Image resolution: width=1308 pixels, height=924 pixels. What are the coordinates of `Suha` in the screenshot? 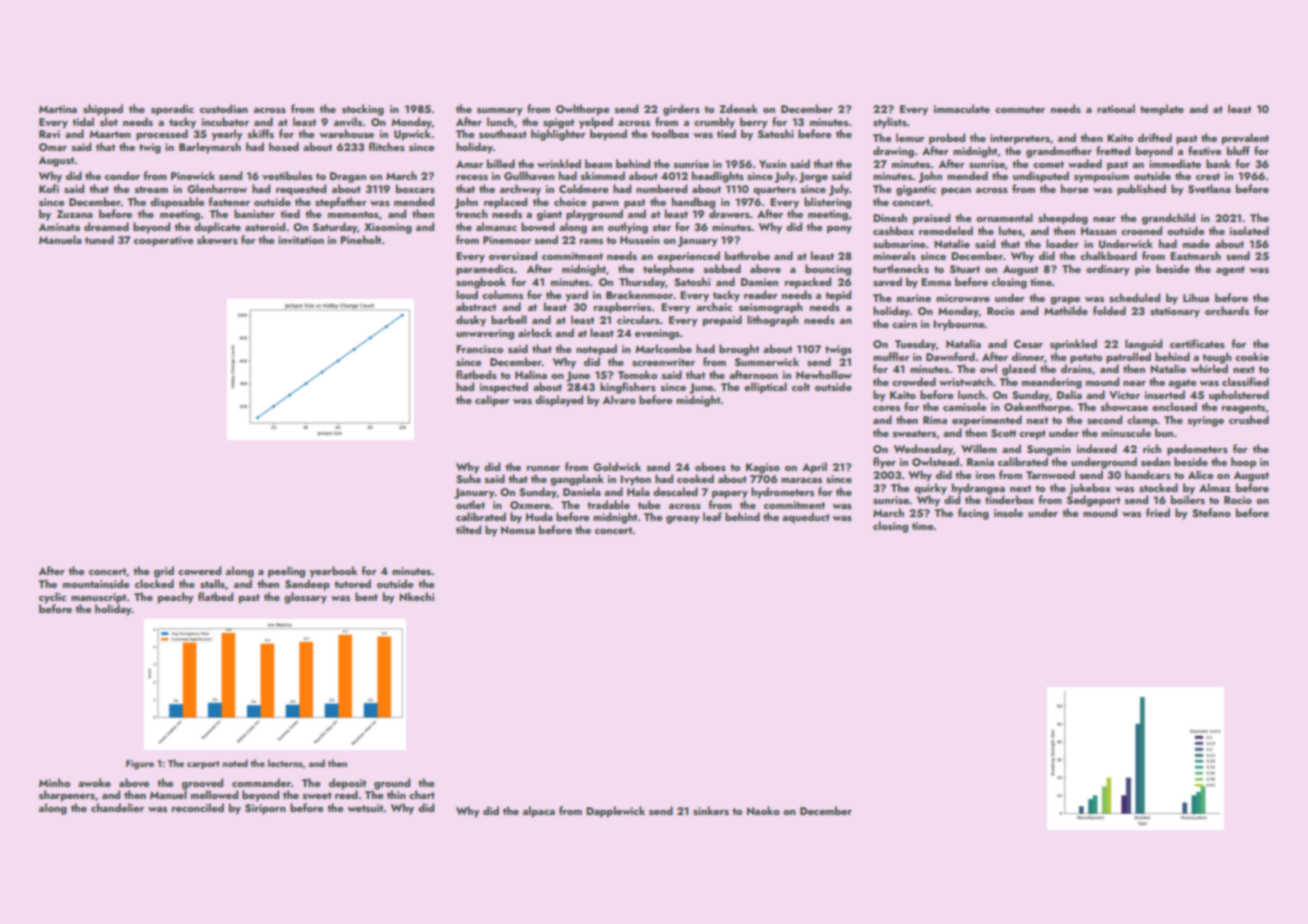 It's located at (468, 478).
